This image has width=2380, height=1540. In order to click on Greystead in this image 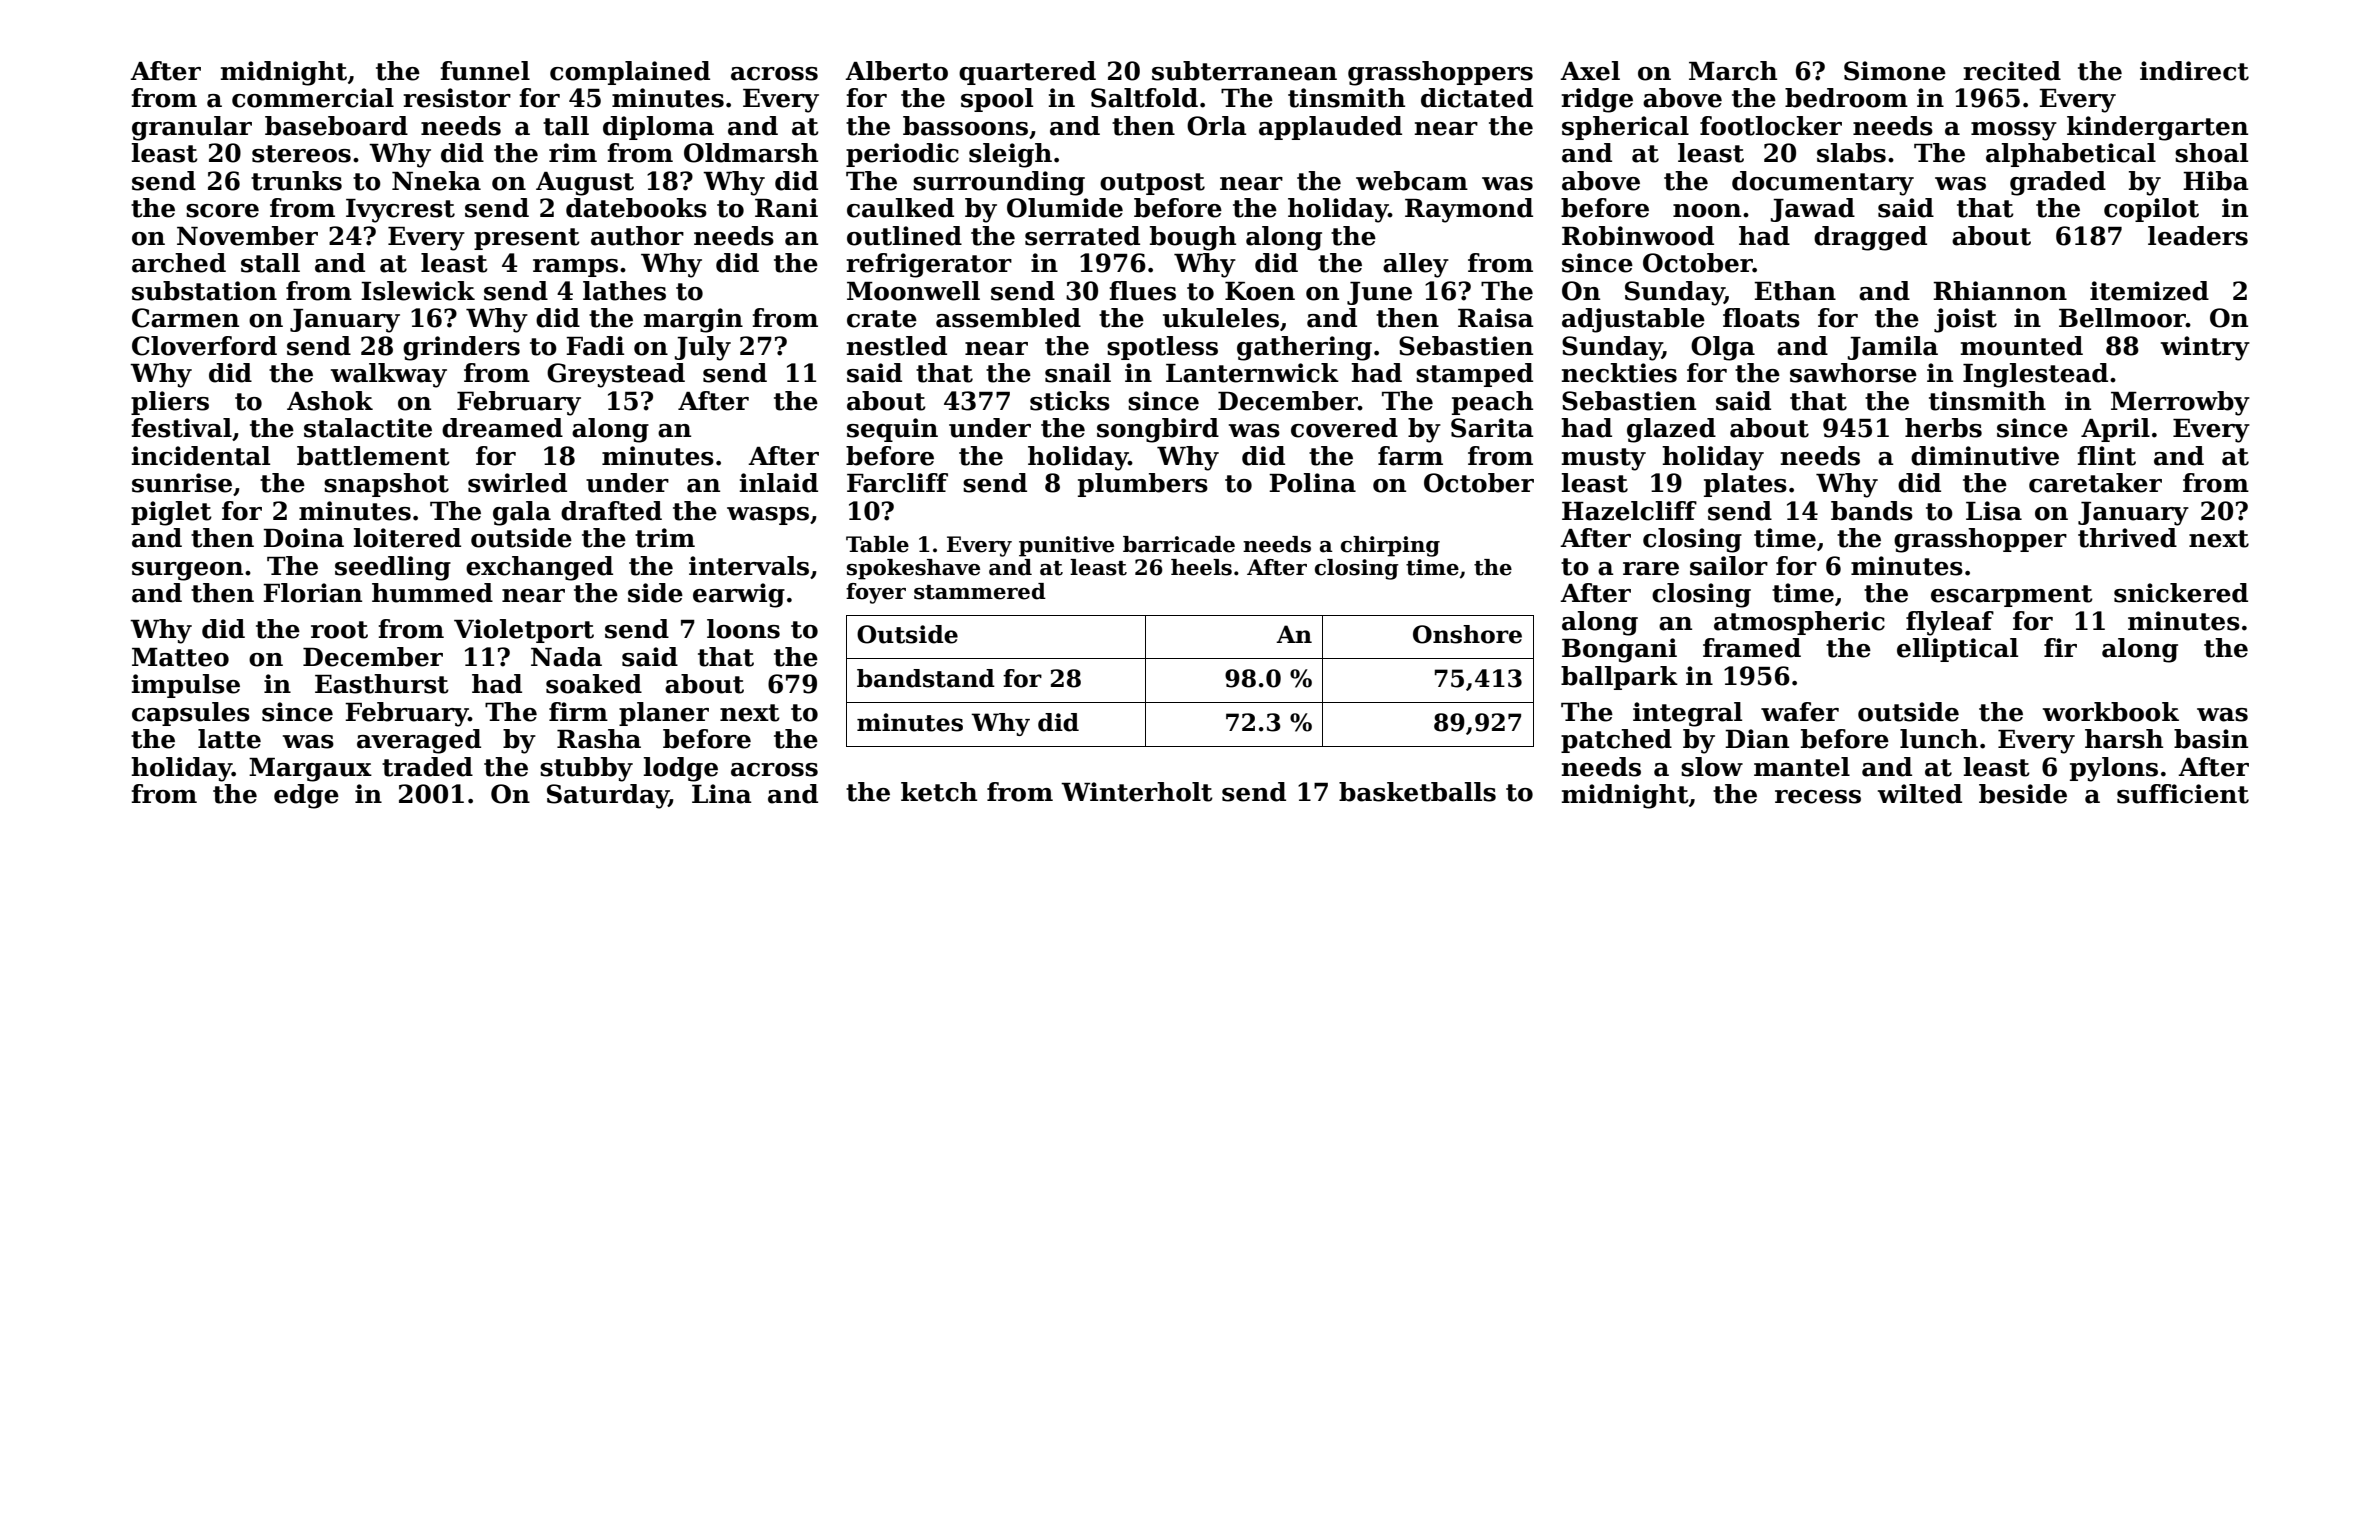, I will do `click(616, 375)`.
